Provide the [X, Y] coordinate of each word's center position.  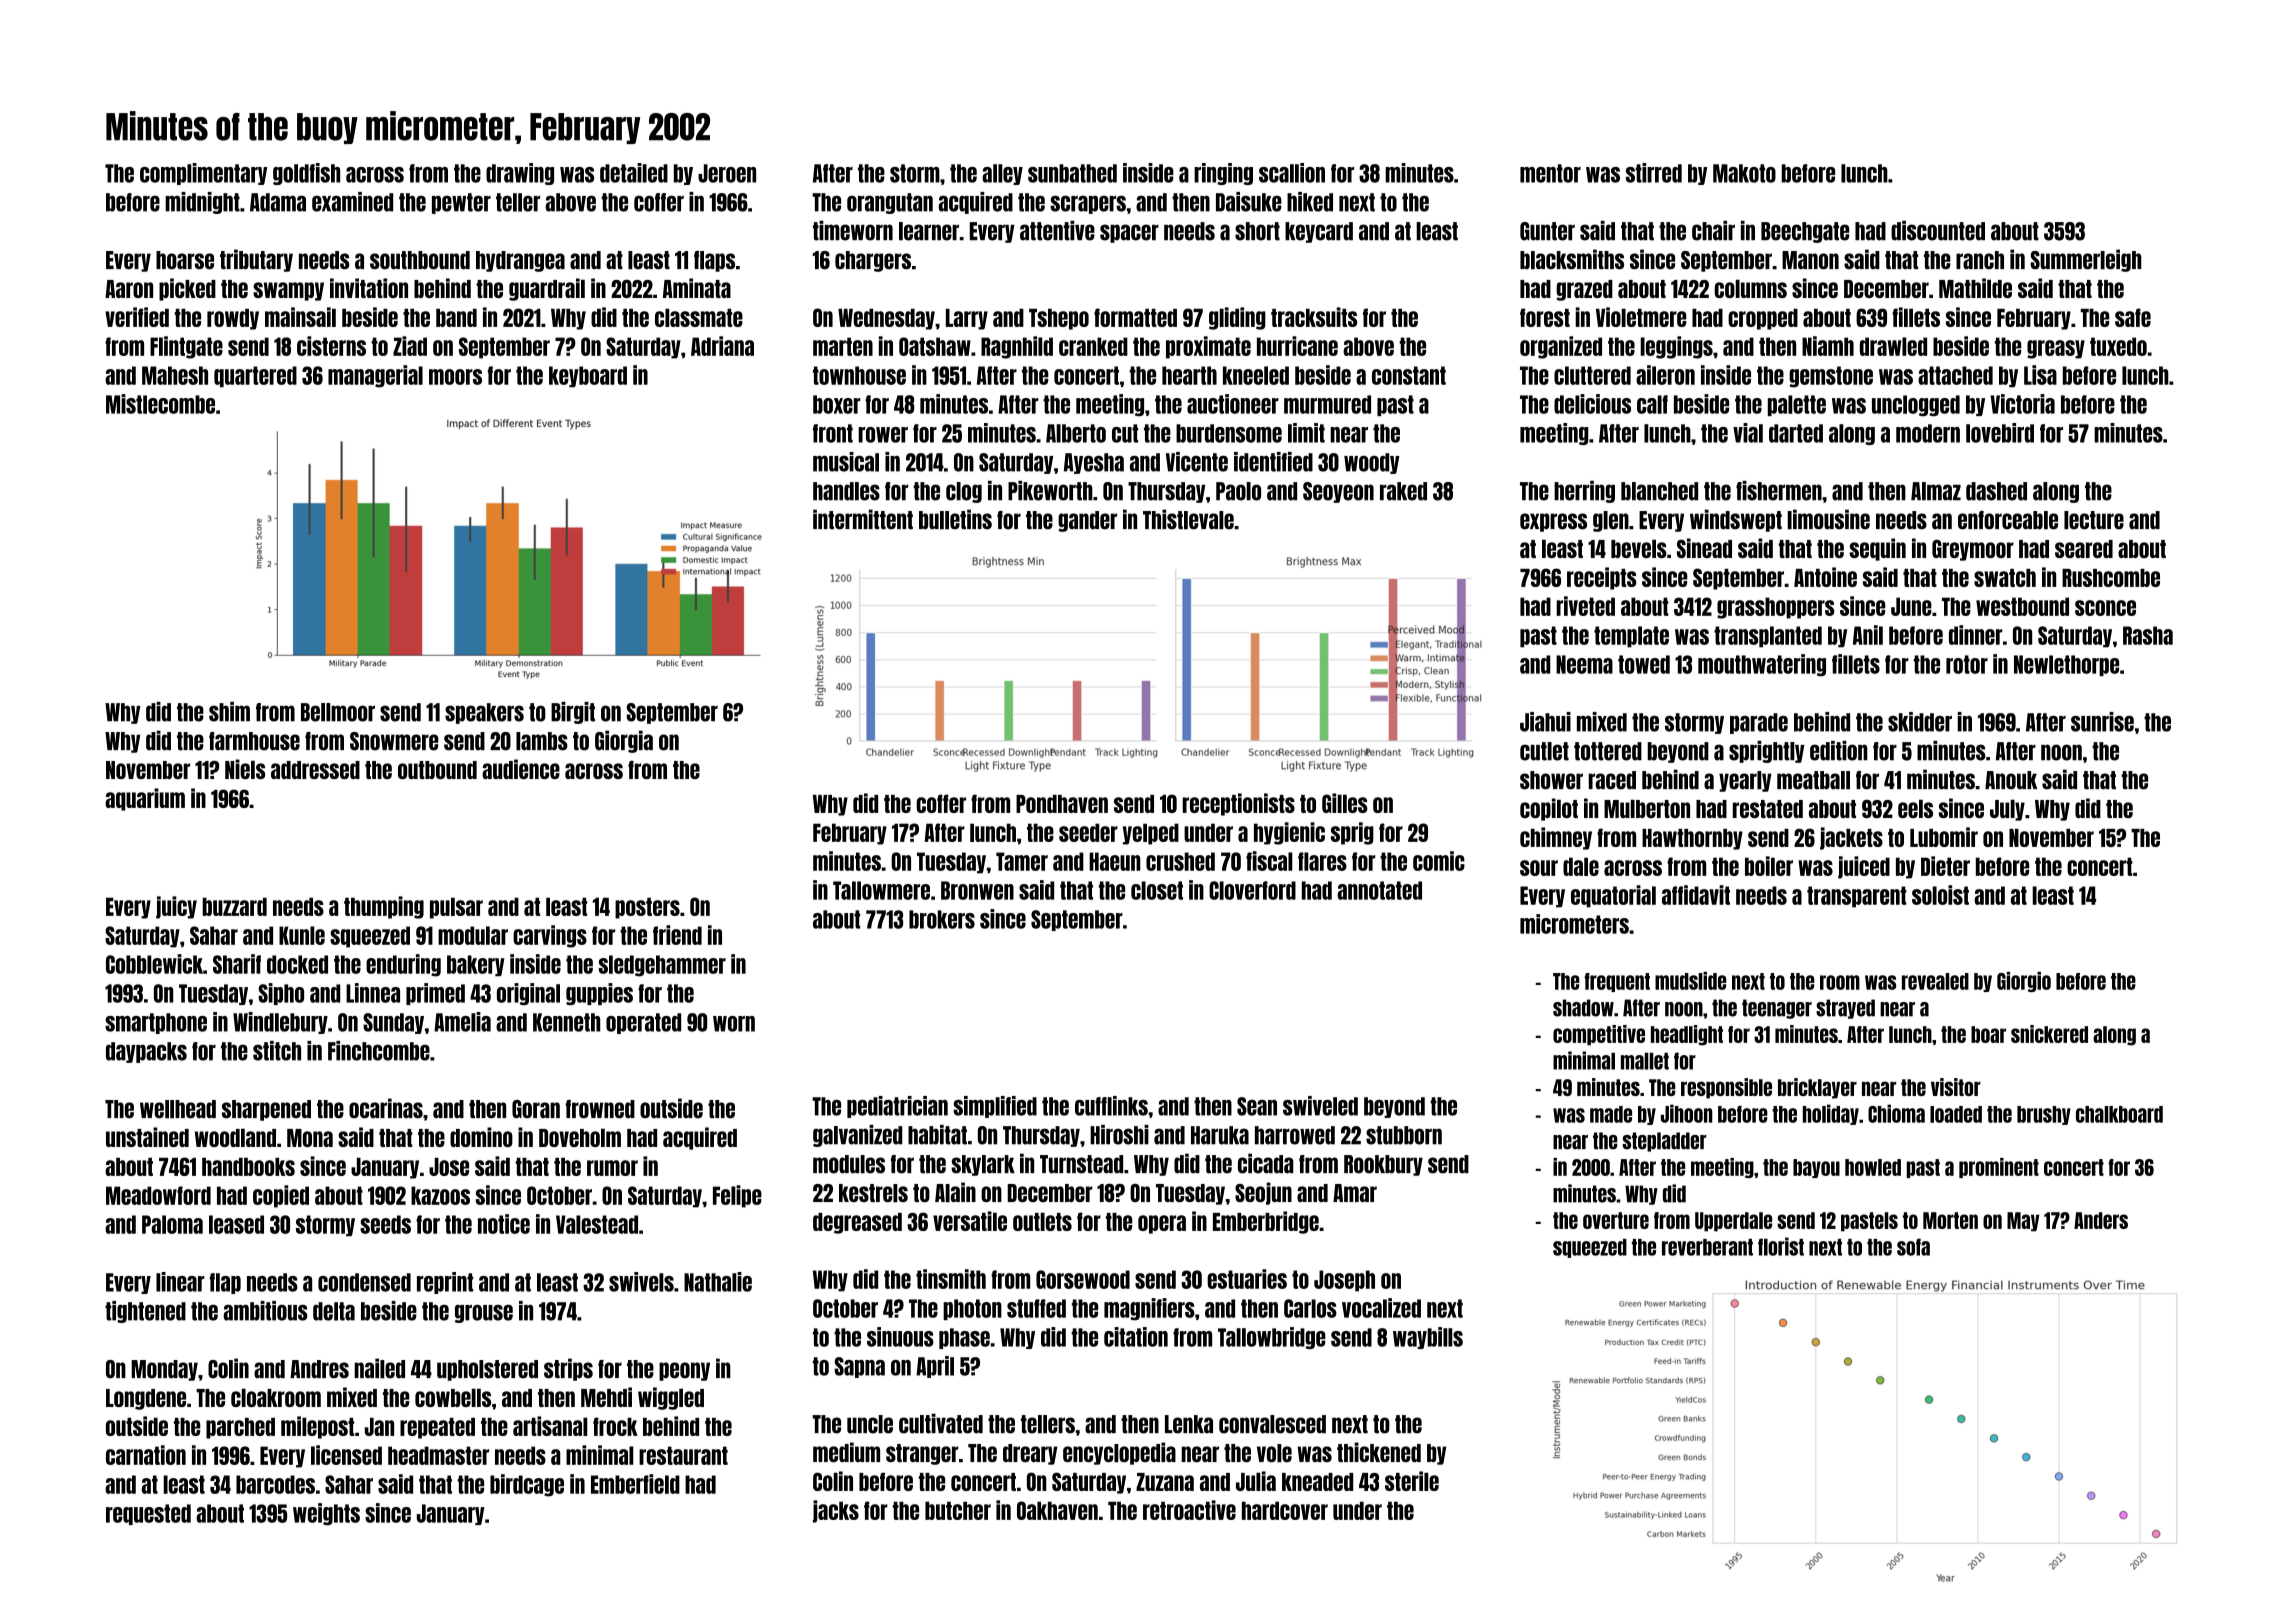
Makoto [1744, 173]
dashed [1996, 491]
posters [647, 908]
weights [326, 1514]
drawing [520, 174]
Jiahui [1545, 722]
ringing [1223, 174]
